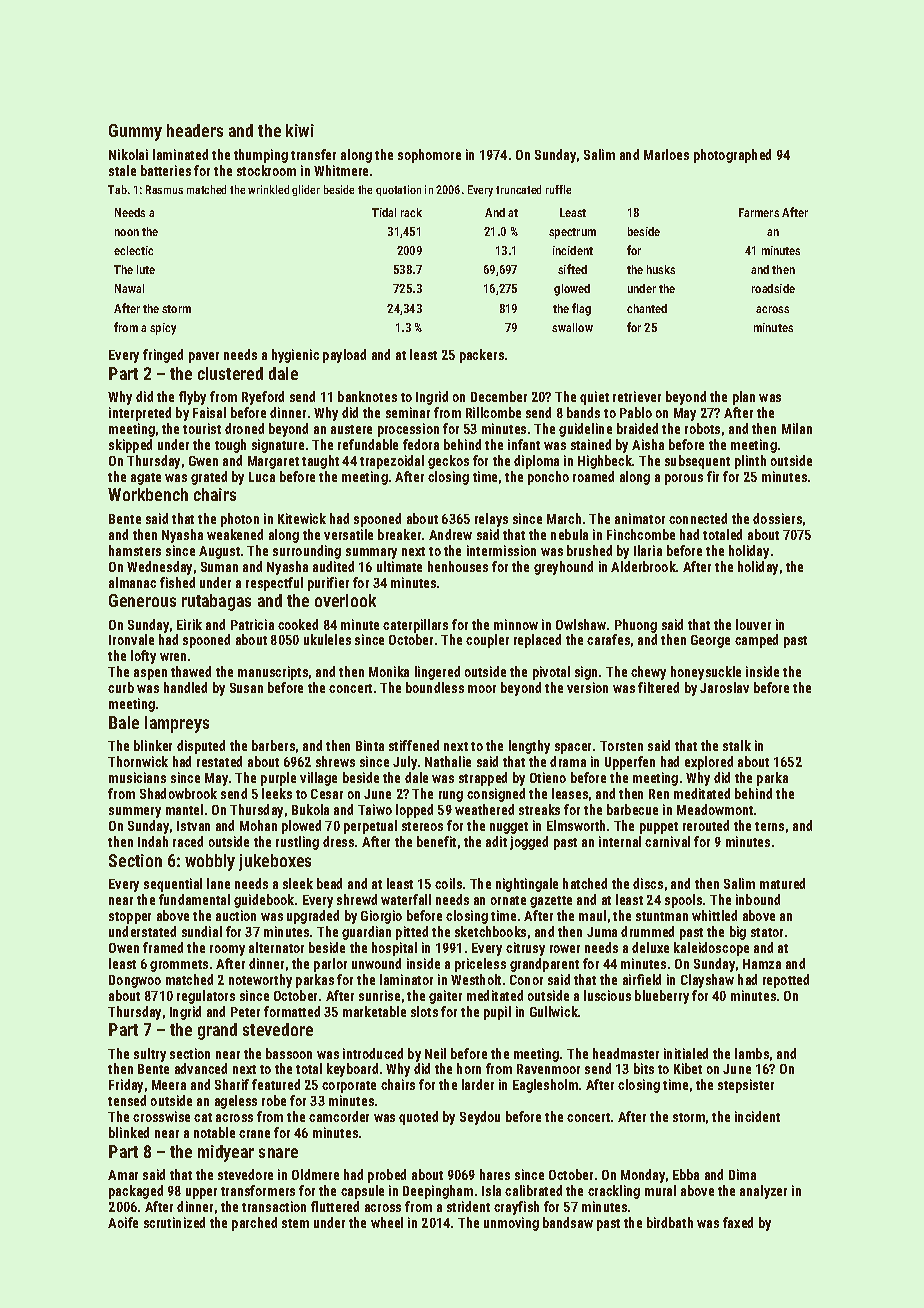 This document has height=1308, width=924. I want to click on ukuleles, so click(327, 639).
